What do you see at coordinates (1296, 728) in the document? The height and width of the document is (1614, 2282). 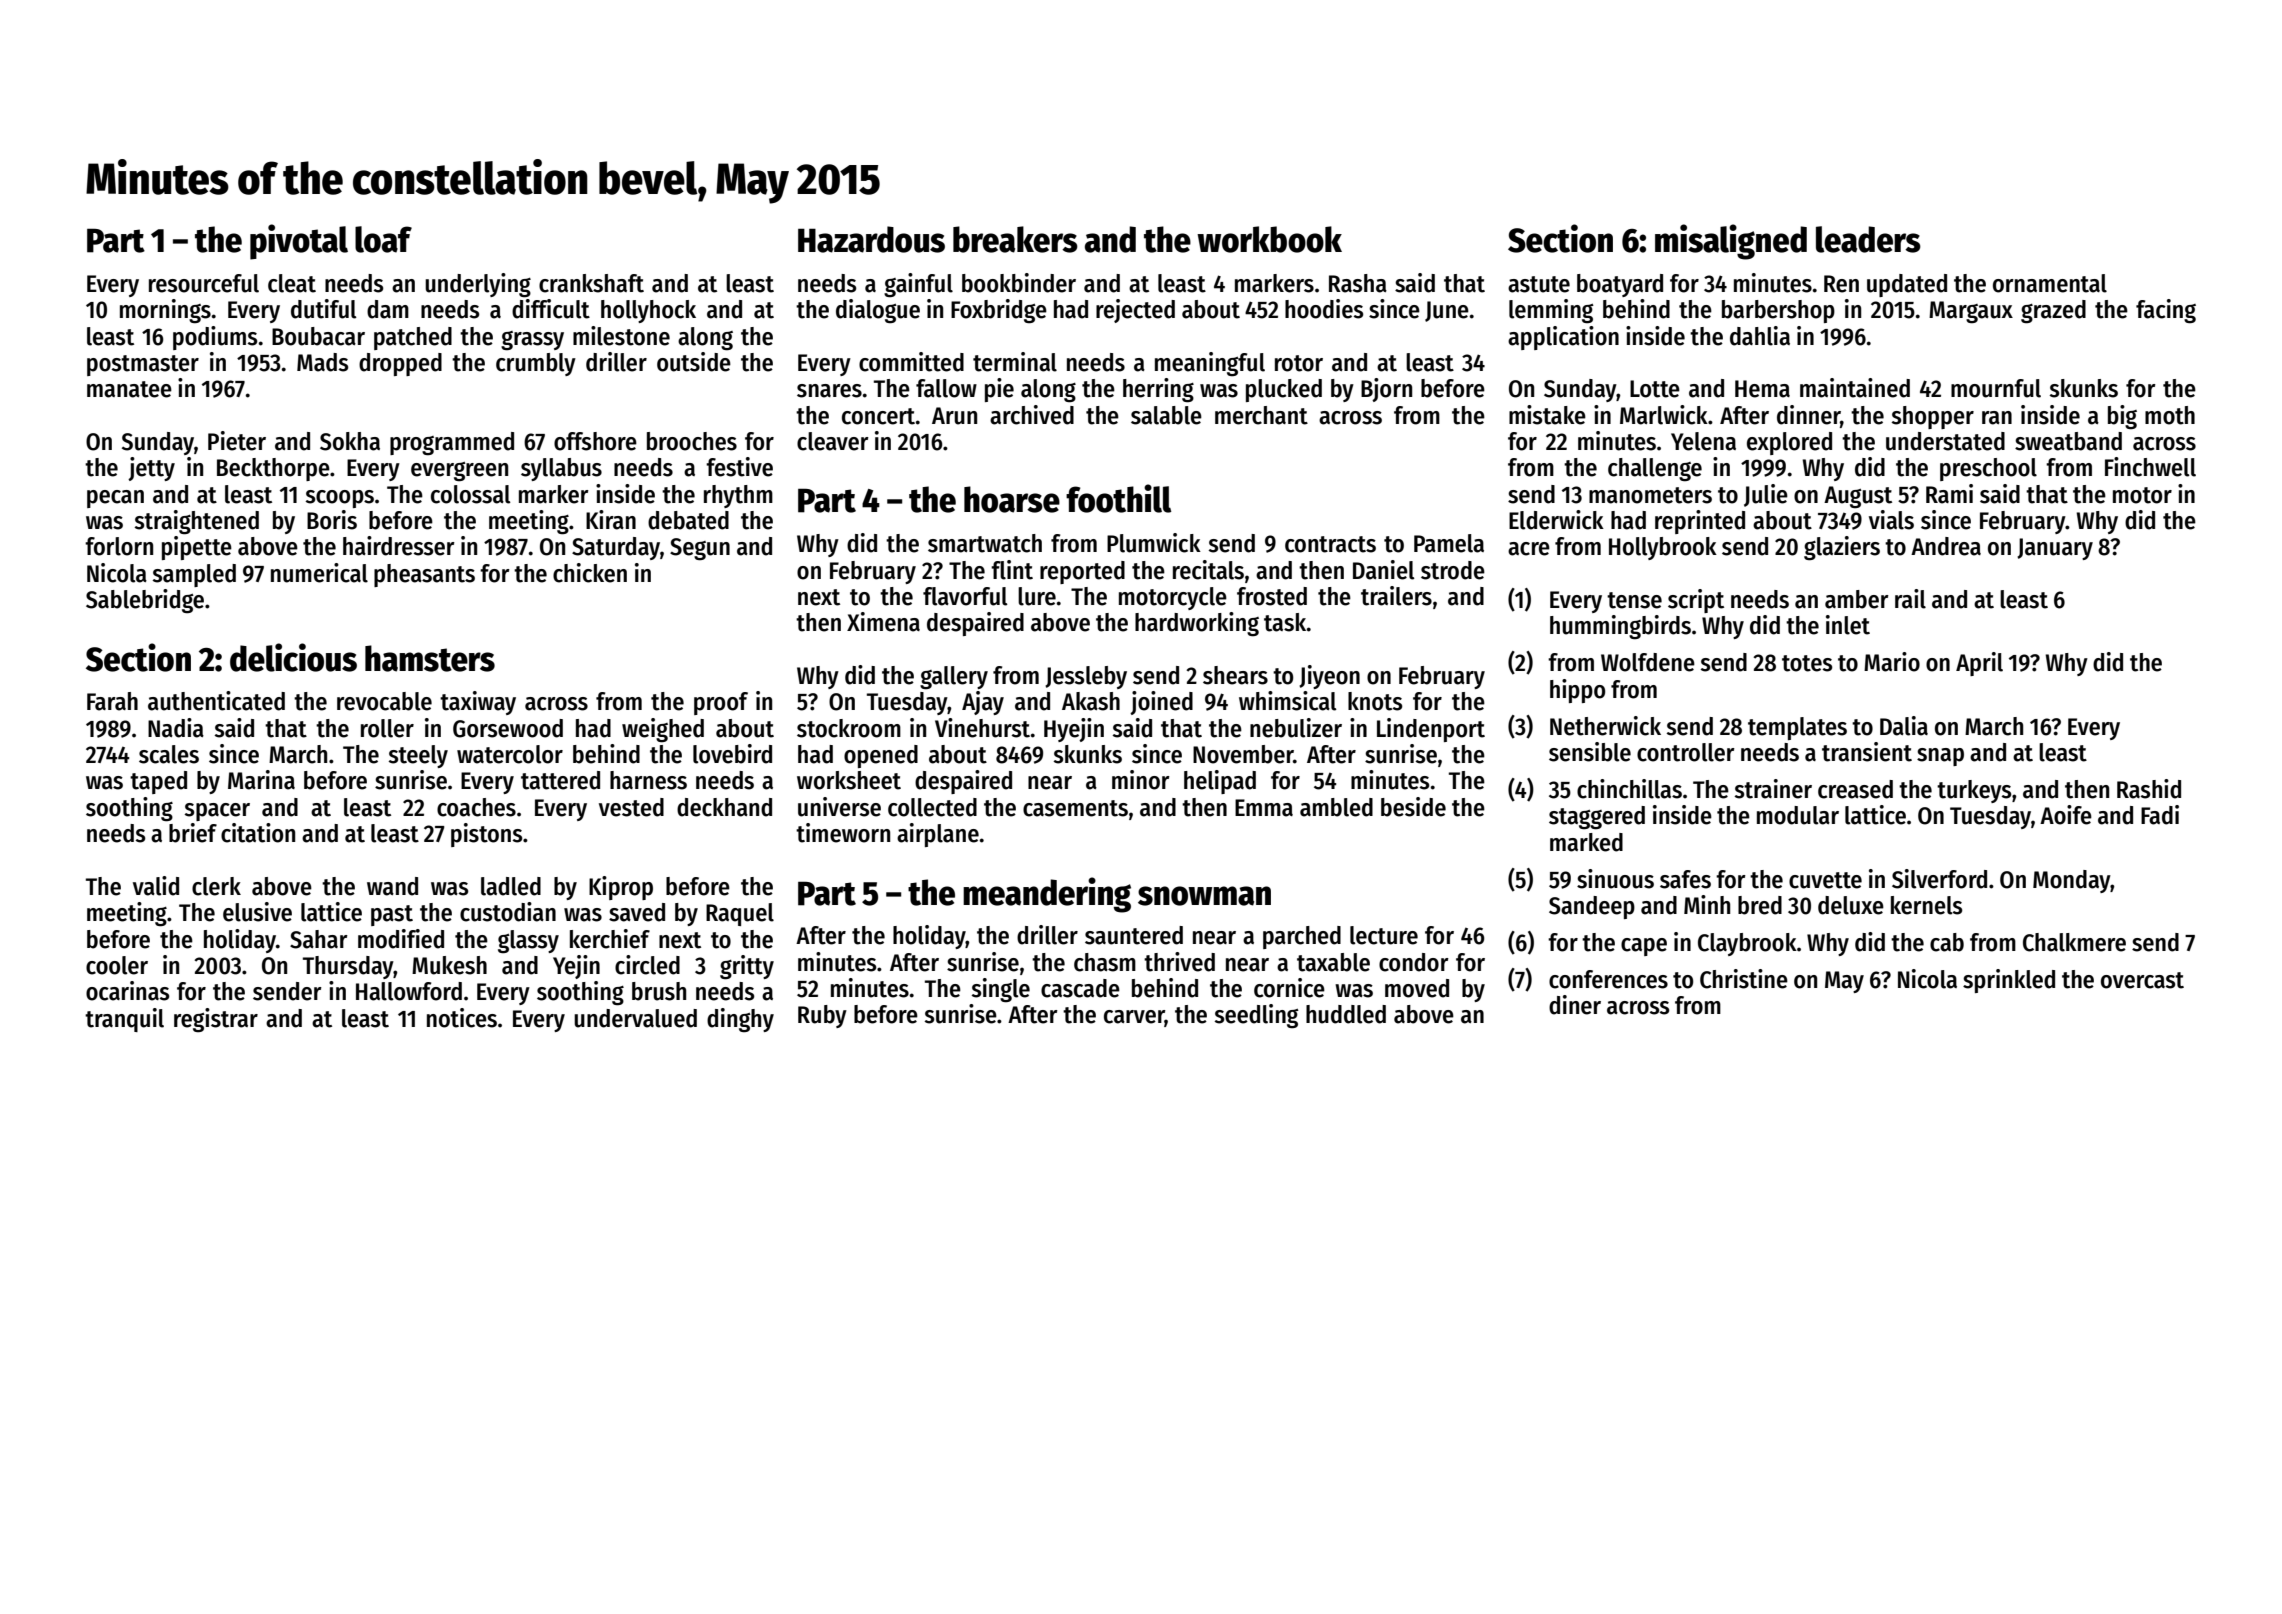 I see `nebulizer` at bounding box center [1296, 728].
